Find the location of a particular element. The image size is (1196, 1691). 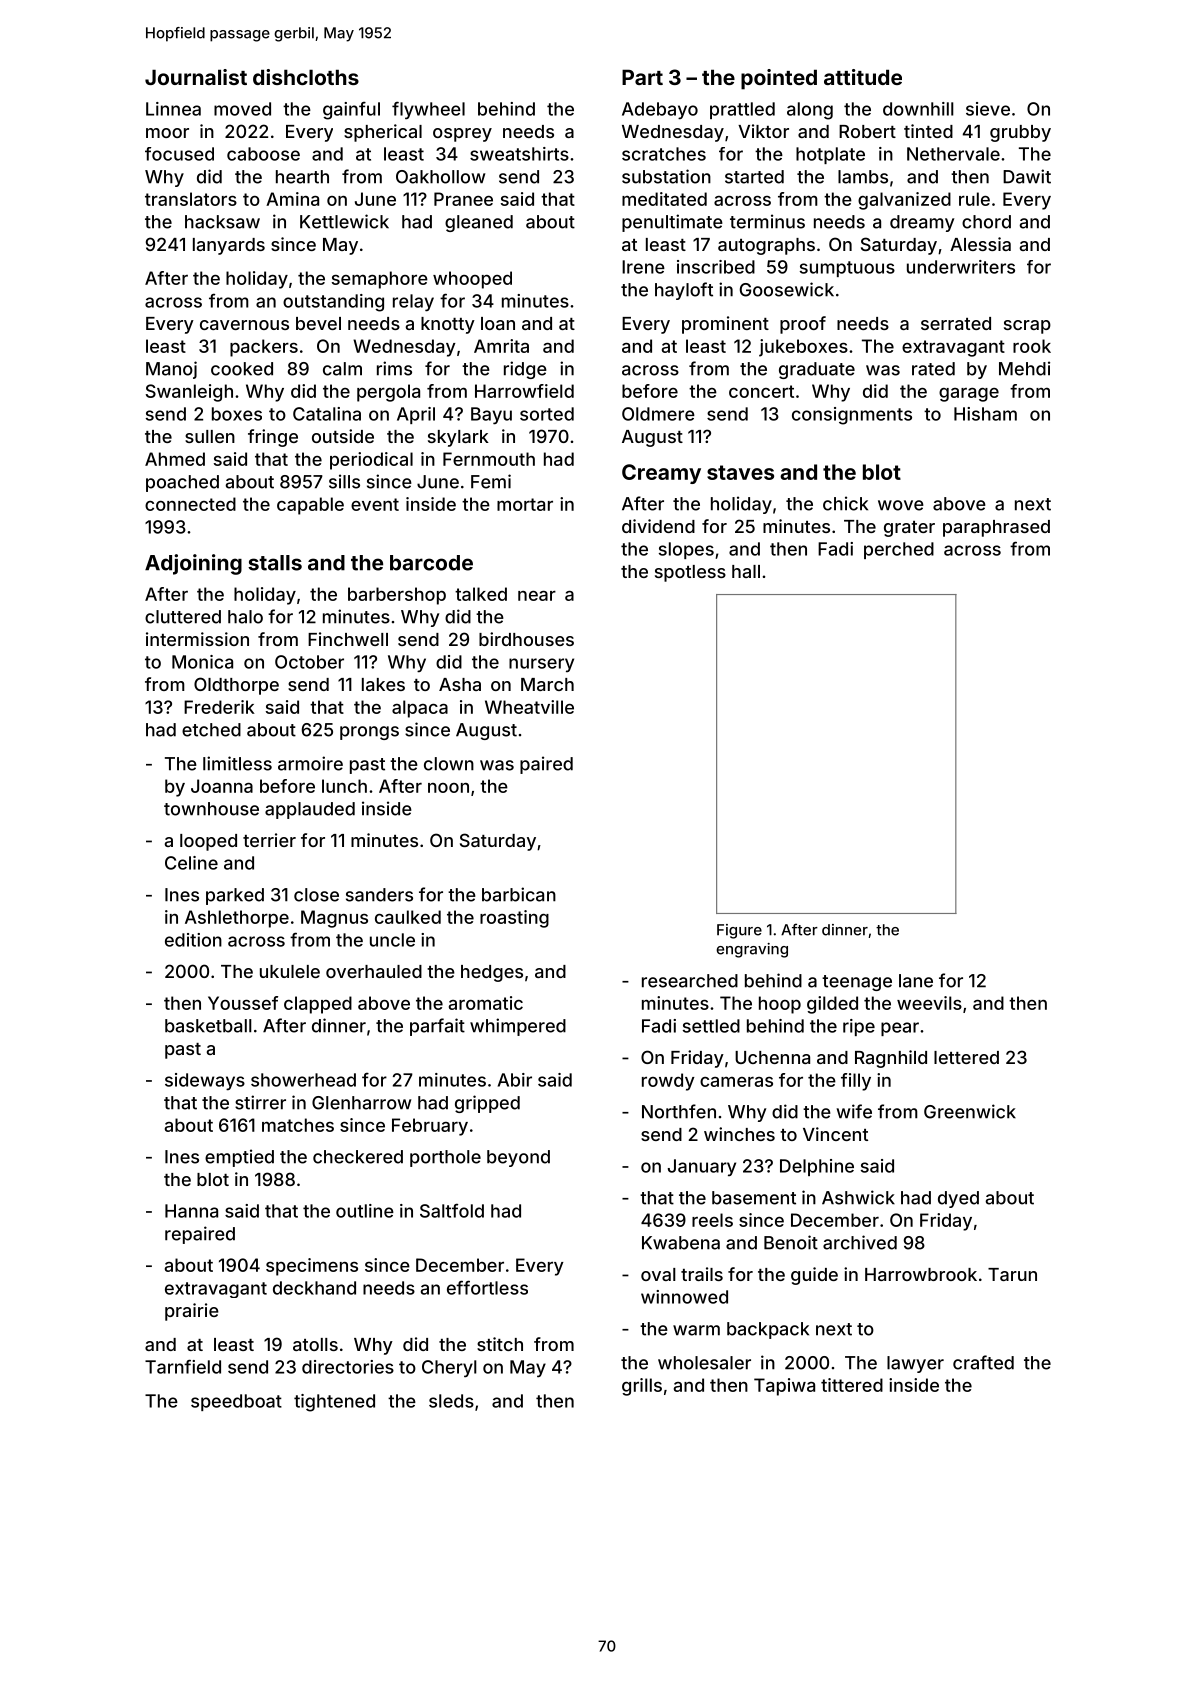

inscribed is located at coordinates (716, 267).
